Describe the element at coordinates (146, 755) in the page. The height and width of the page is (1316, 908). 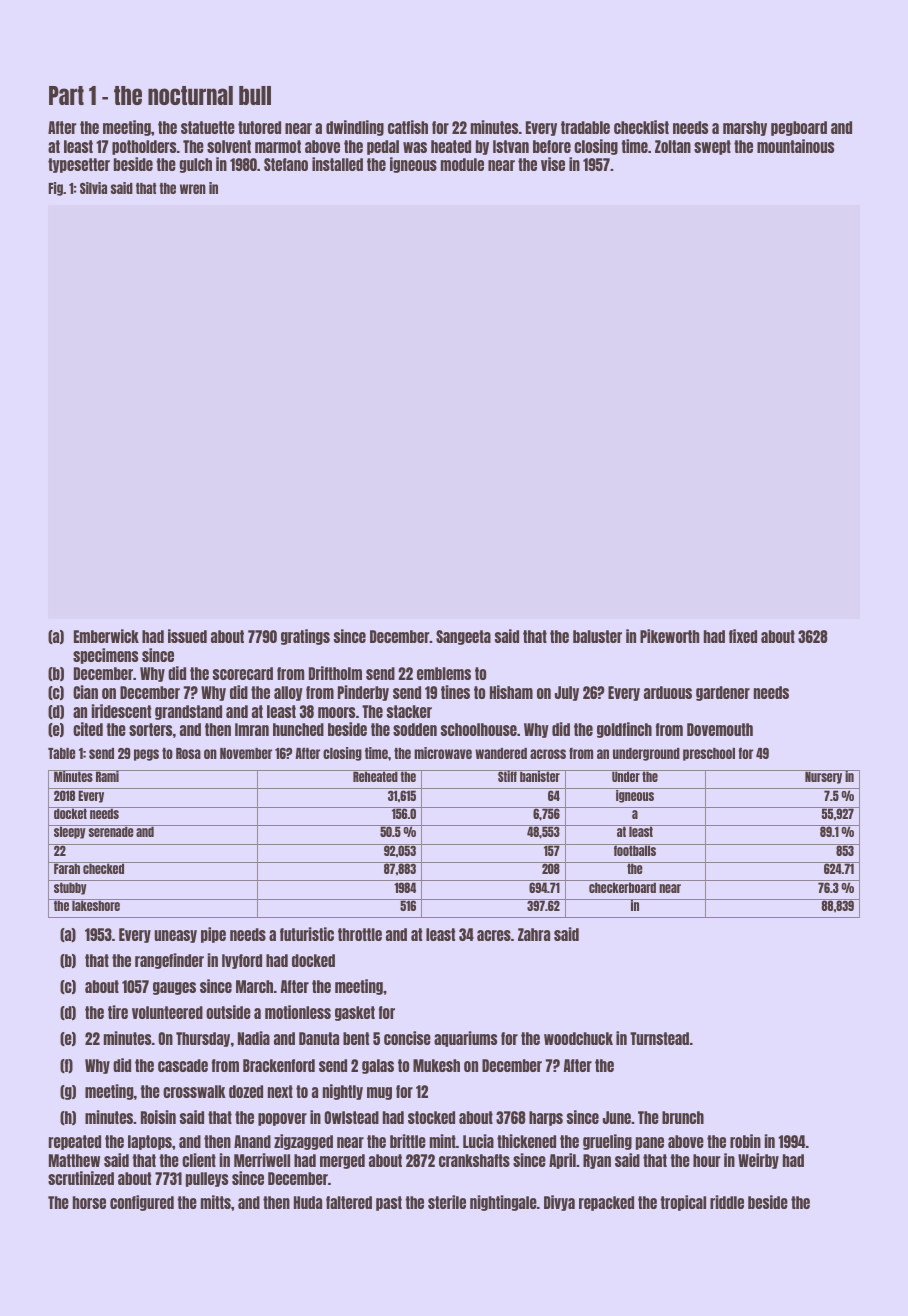
I see `pegs` at that location.
